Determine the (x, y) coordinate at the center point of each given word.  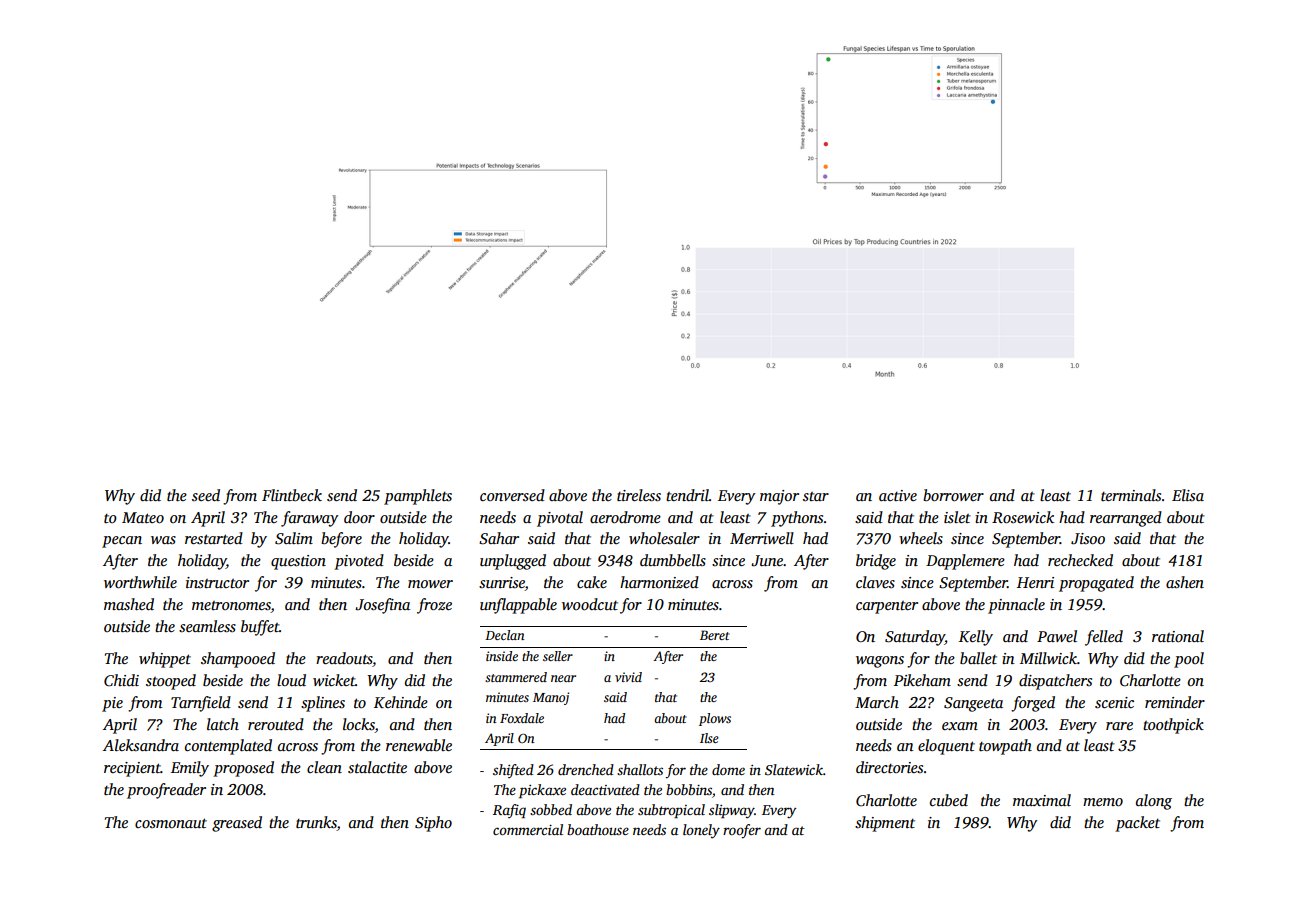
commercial (528, 829)
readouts (344, 658)
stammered (516, 677)
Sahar (499, 538)
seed (206, 495)
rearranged (1126, 519)
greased (237, 824)
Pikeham (922, 680)
